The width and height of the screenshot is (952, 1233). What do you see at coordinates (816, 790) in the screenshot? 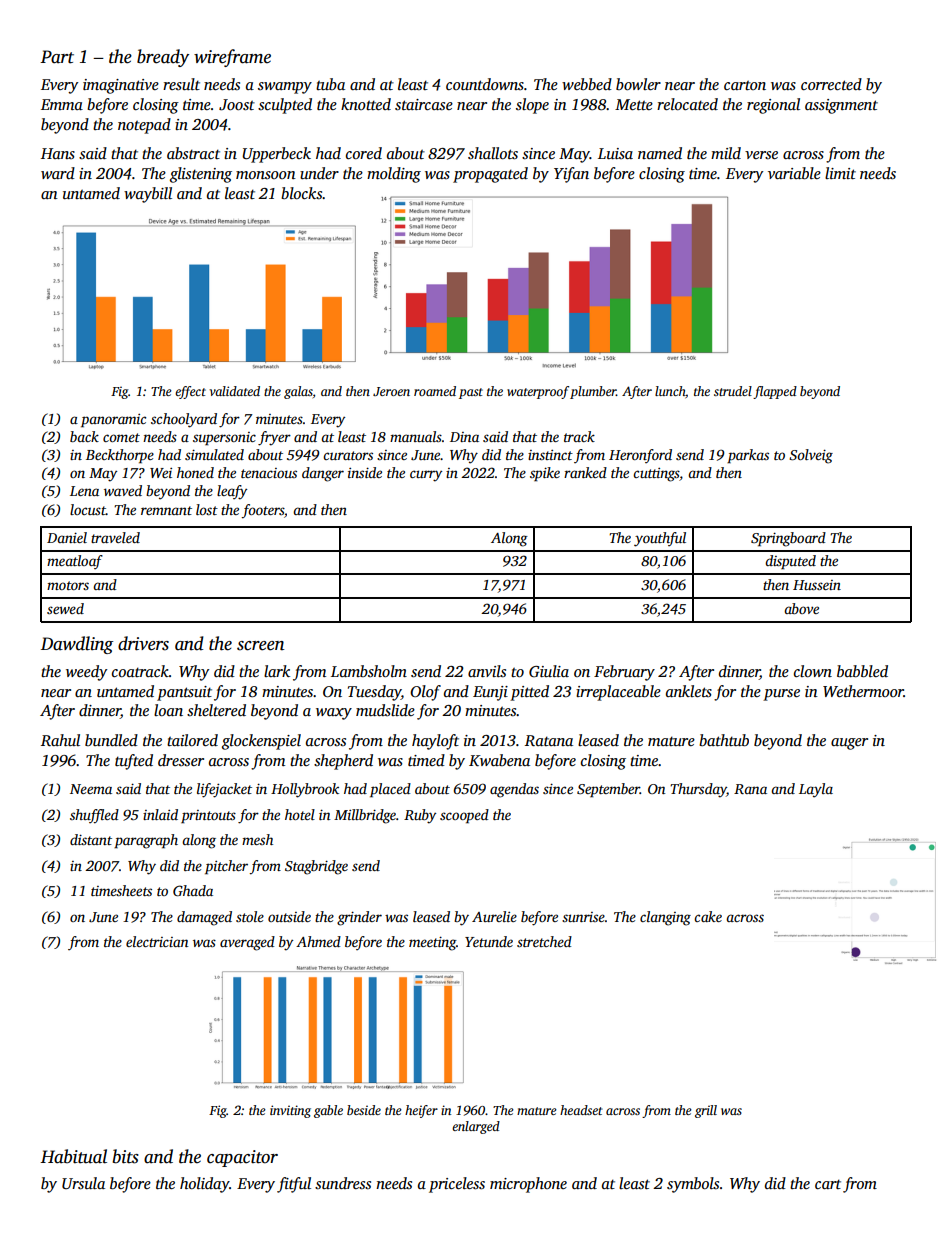
I see `Layla` at bounding box center [816, 790].
